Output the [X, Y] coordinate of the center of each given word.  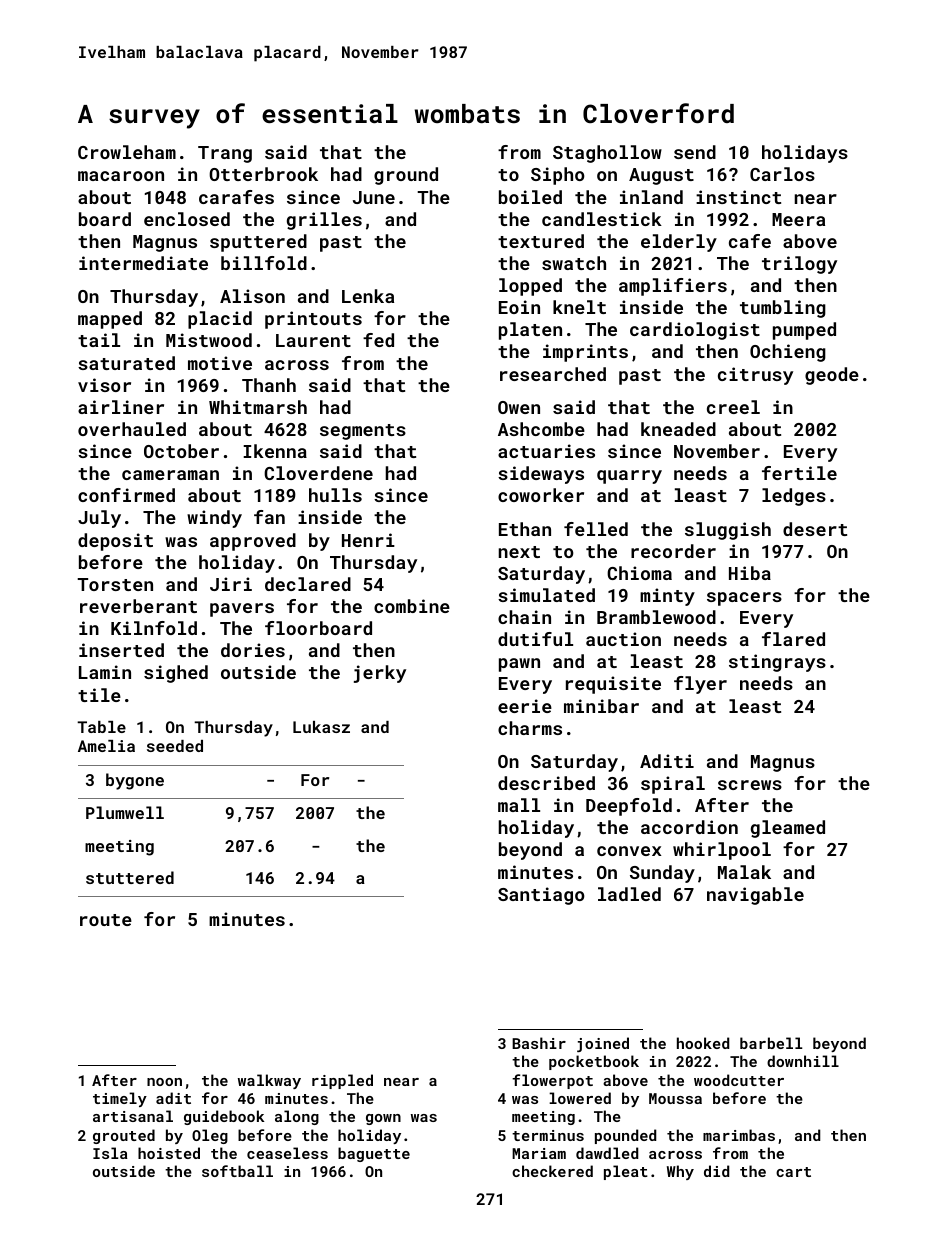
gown [383, 1119]
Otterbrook [263, 174]
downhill [803, 1061]
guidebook [224, 1117]
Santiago [541, 896]
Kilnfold [154, 628]
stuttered [130, 877]
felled [596, 529]
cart [793, 1172]
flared [793, 639]
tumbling [783, 309]
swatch [574, 263]
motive [220, 363]
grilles [324, 221]
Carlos [782, 174]
